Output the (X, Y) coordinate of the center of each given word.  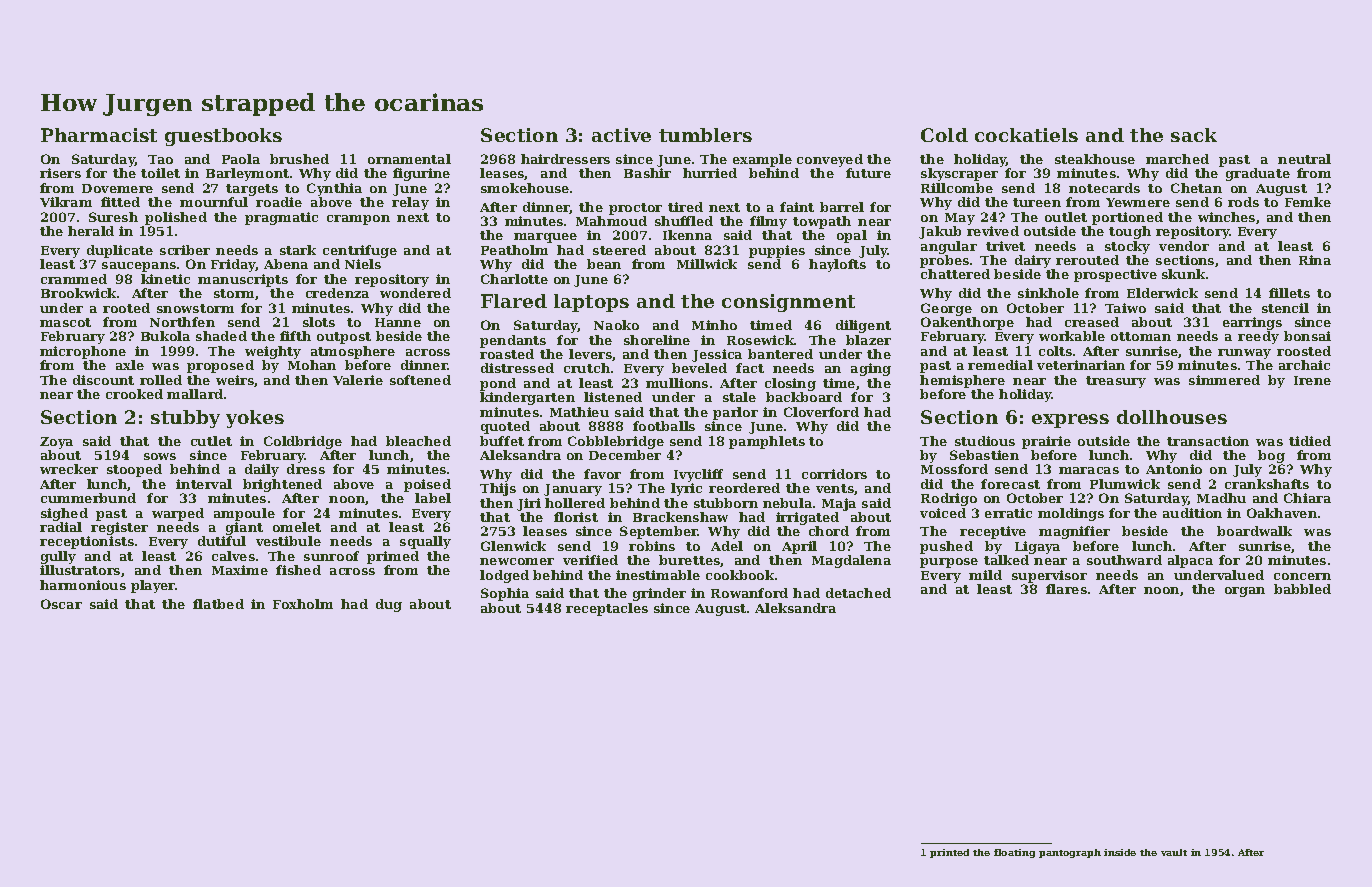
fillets (1289, 293)
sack (1194, 135)
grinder (659, 594)
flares (1066, 589)
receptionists (87, 542)
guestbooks (223, 137)
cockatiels (1026, 135)
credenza (337, 293)
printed (949, 853)
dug (389, 605)
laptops (591, 303)
